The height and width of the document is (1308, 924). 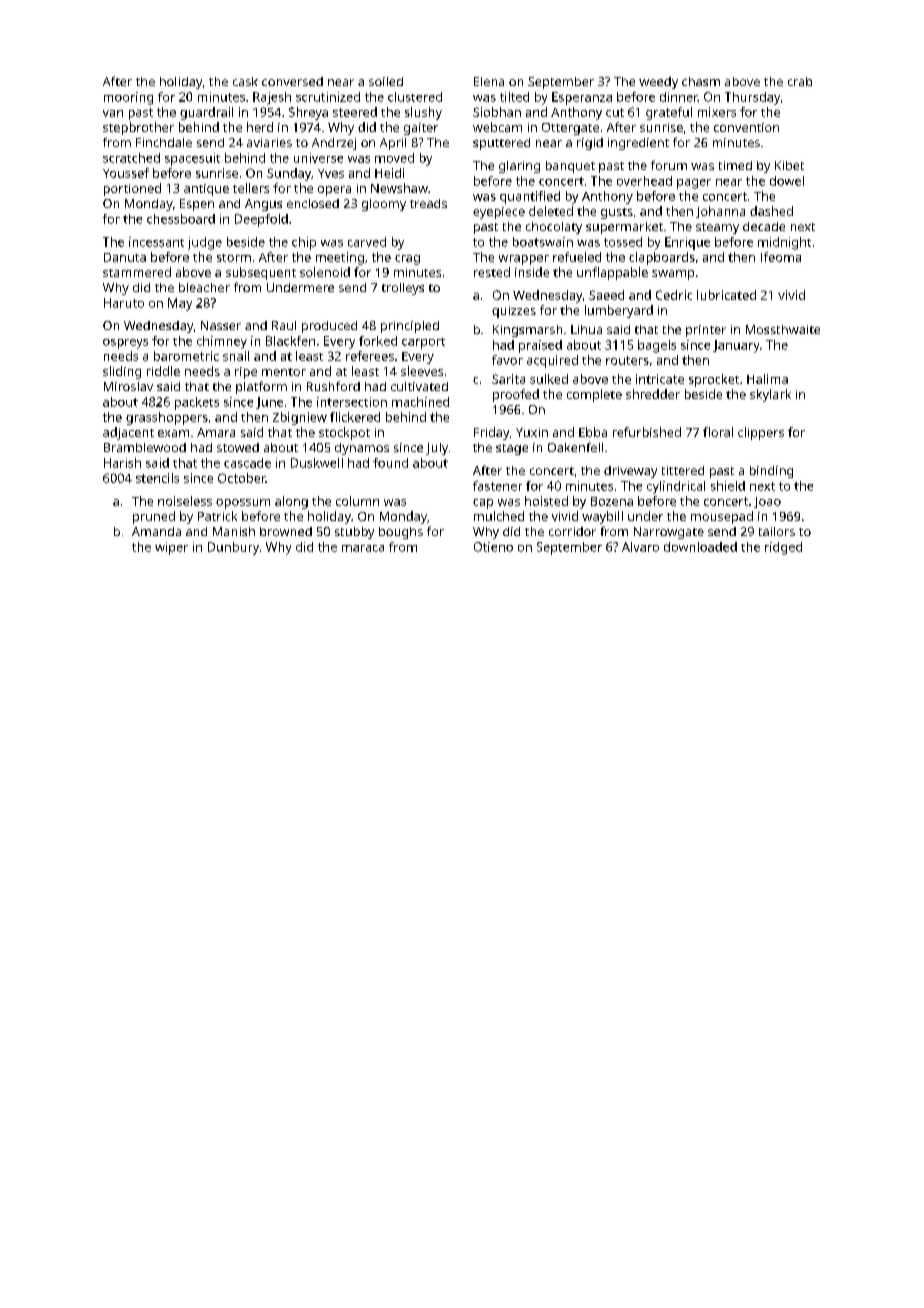 I want to click on Danuta, so click(x=125, y=257).
